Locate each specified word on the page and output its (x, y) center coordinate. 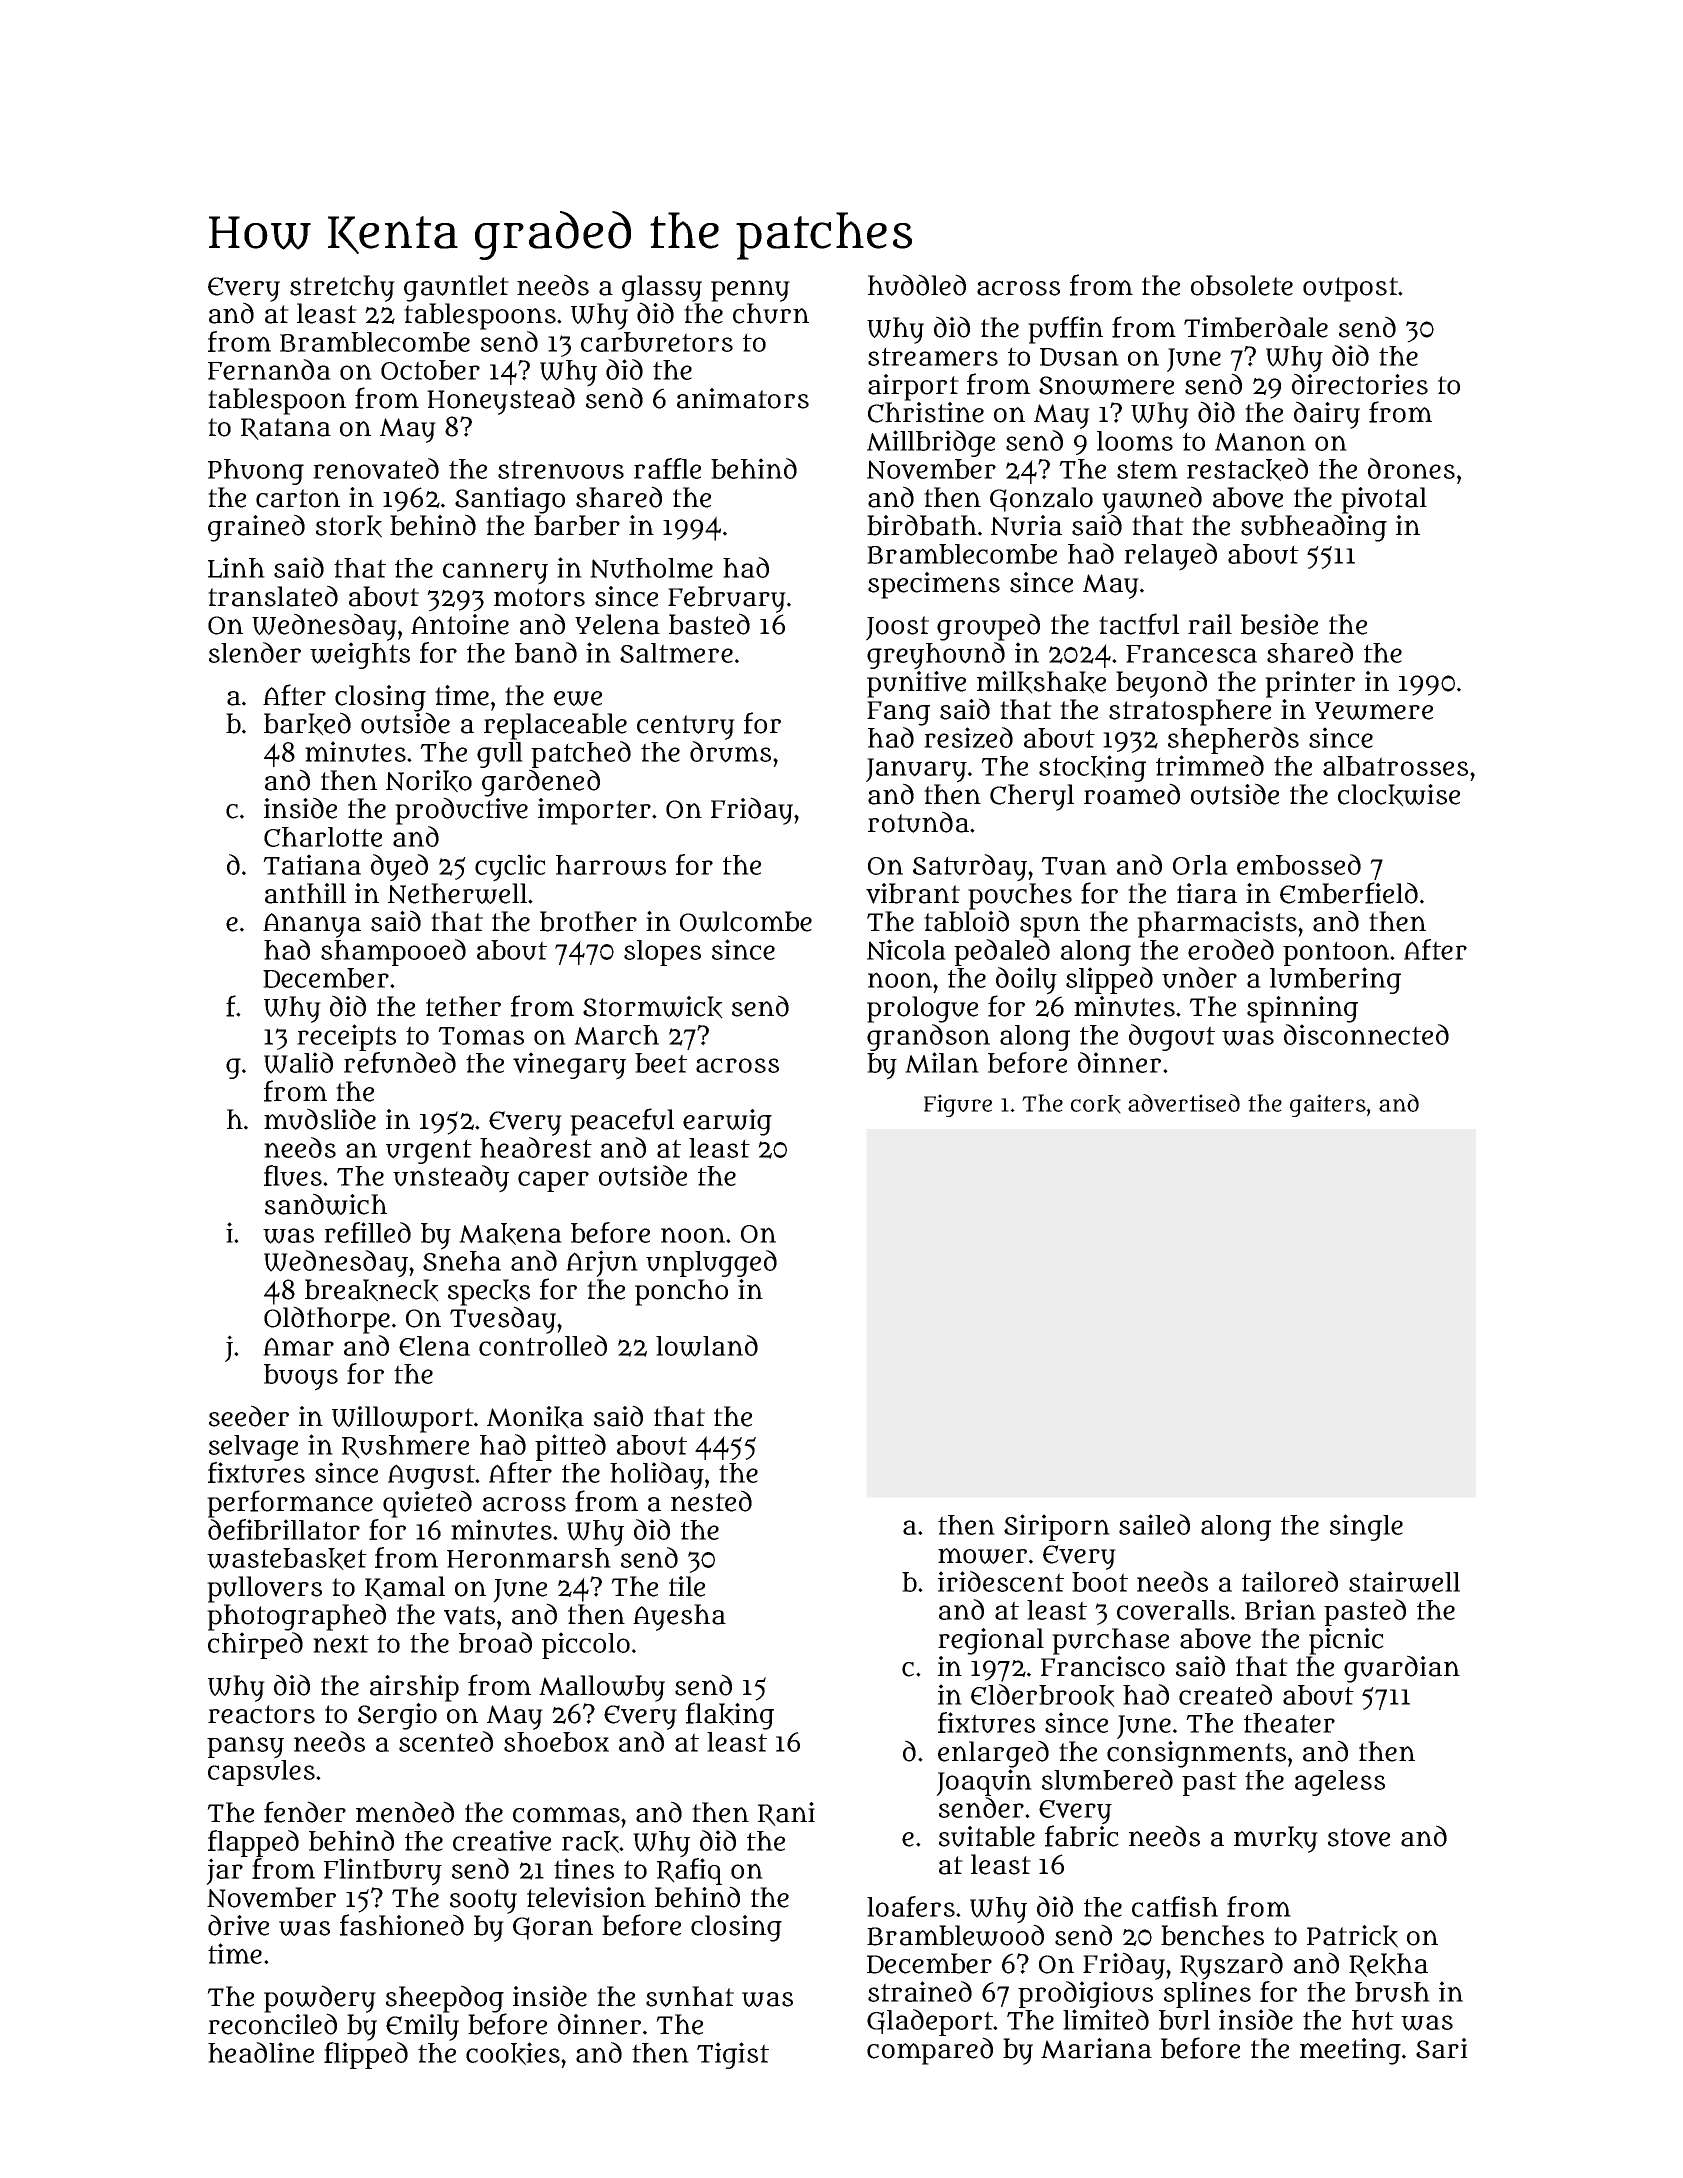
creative (502, 1840)
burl (1184, 2020)
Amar (298, 1346)
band (546, 652)
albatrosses (1395, 766)
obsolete (1242, 285)
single (1366, 1527)
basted (709, 624)
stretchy (342, 288)
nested (711, 1501)
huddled (917, 285)
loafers (911, 1906)
